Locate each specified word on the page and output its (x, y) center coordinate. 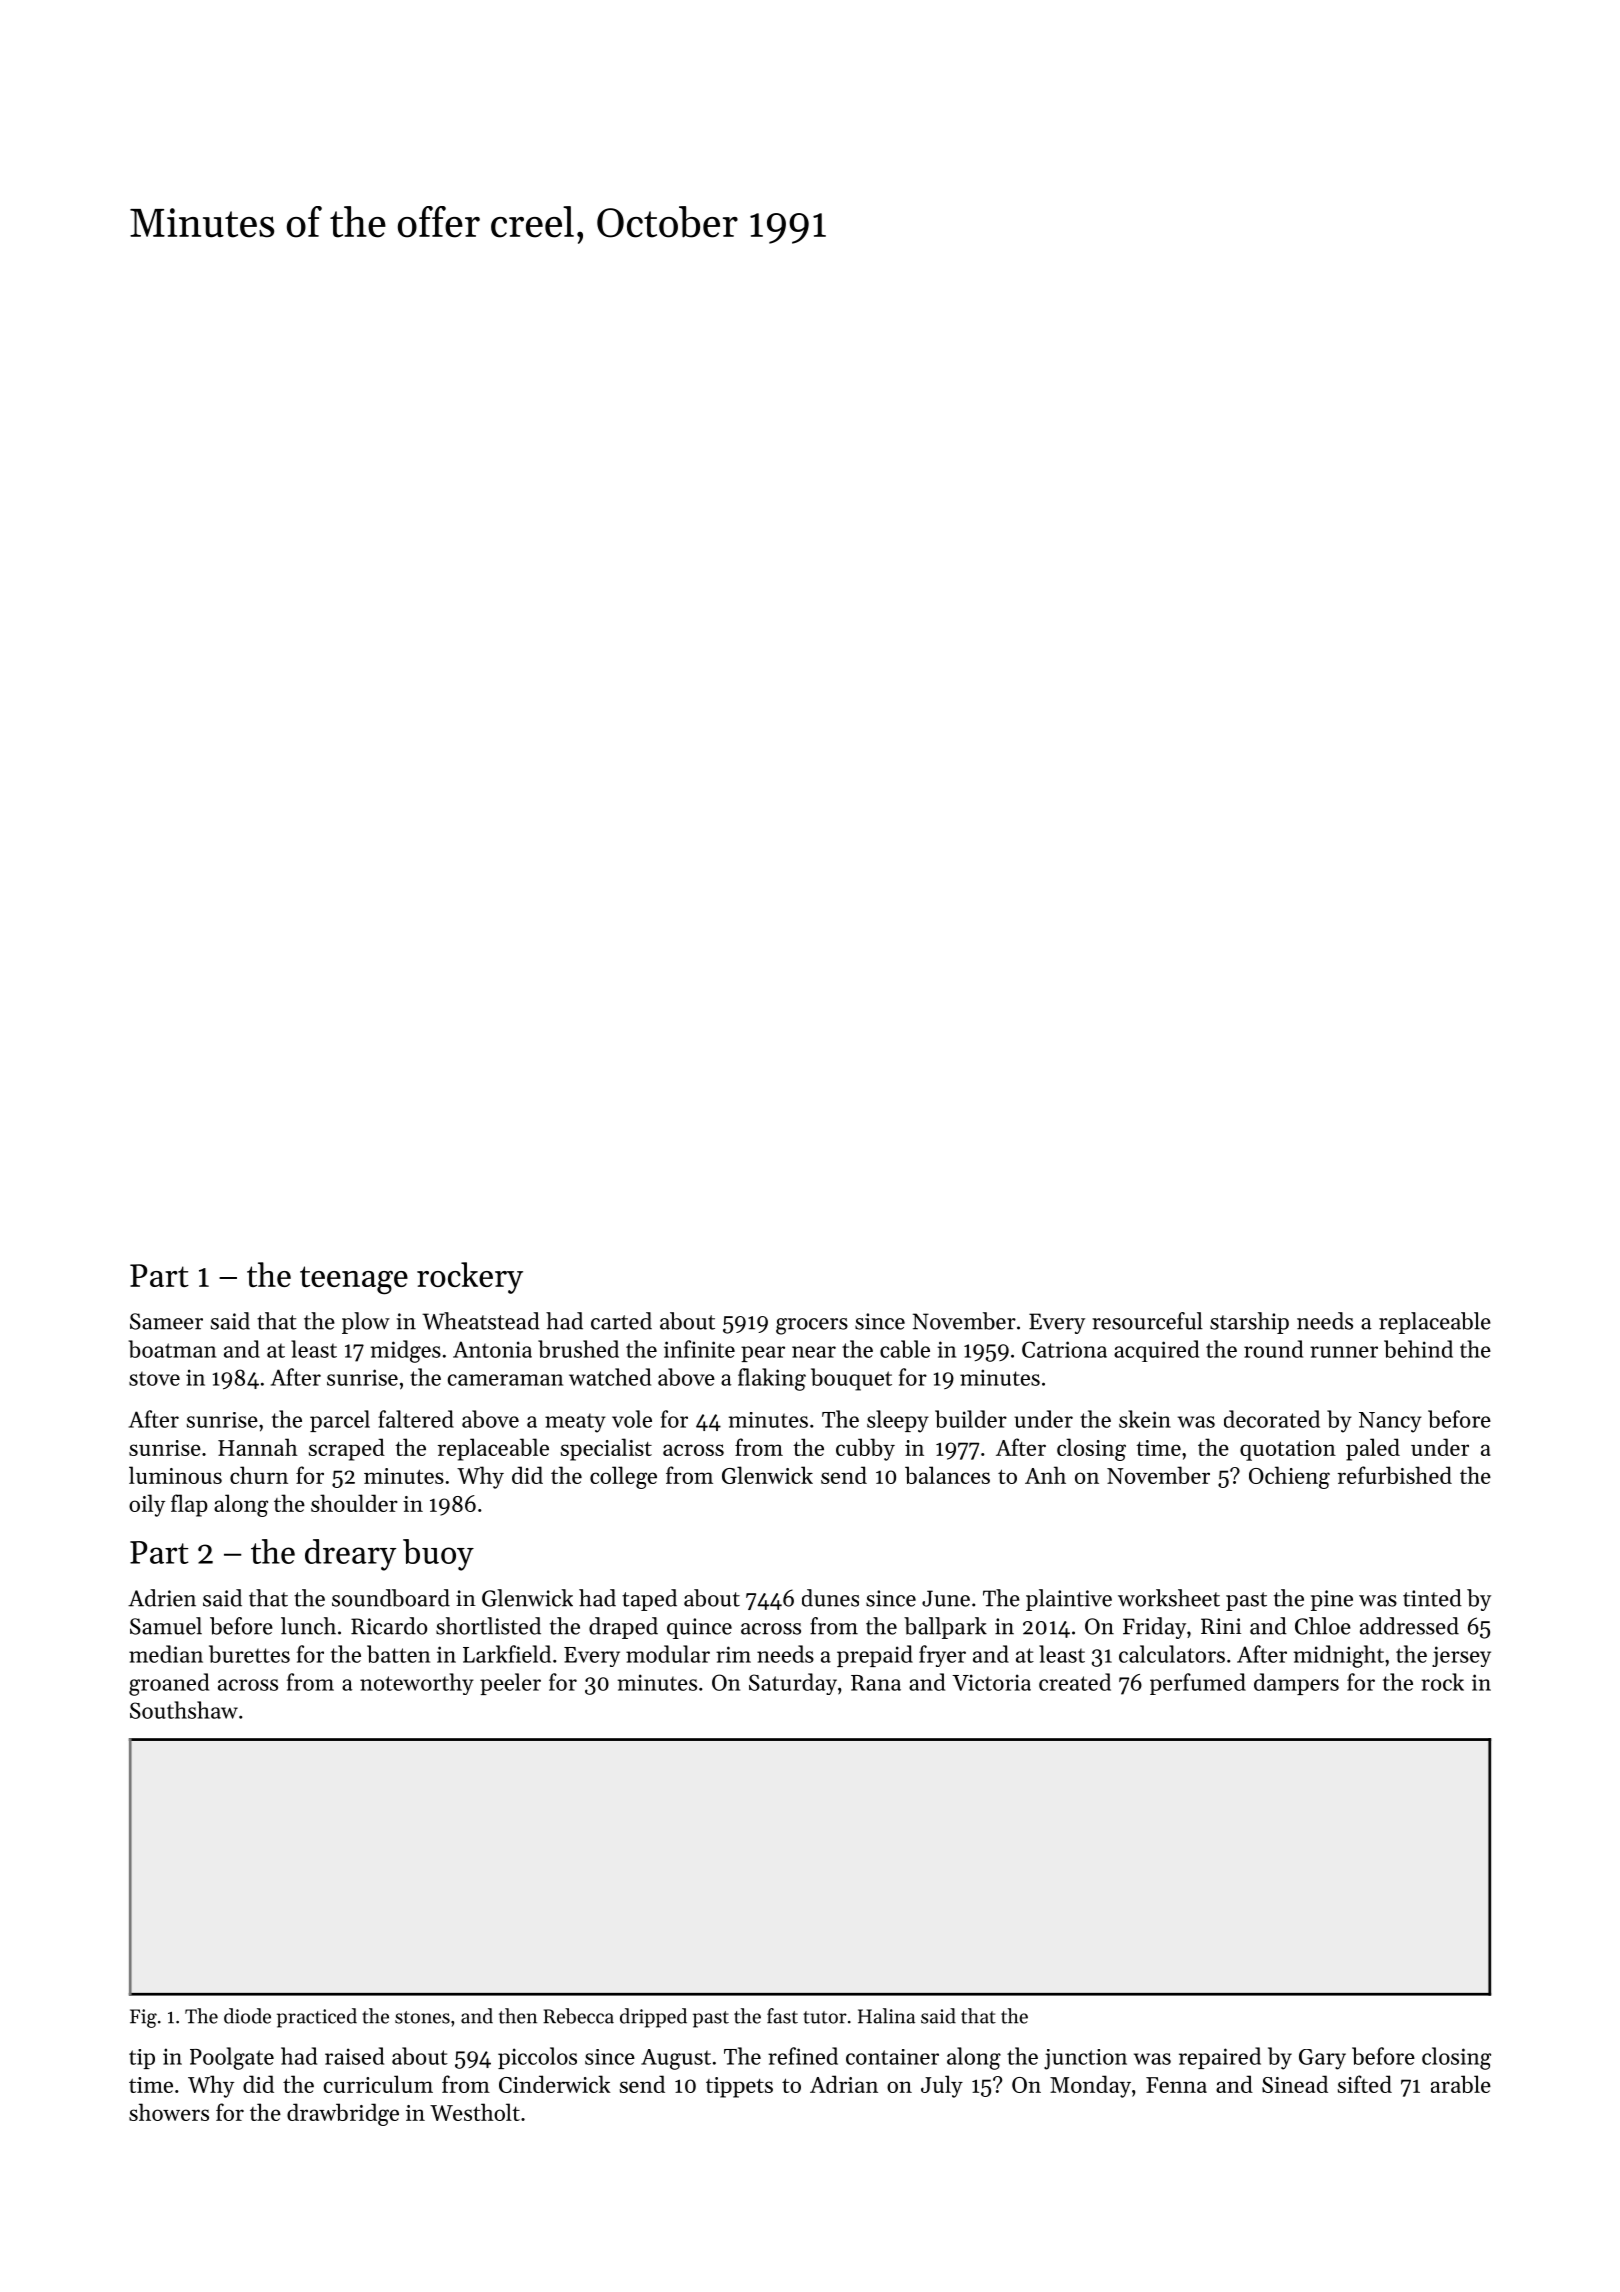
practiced (317, 2018)
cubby (865, 1449)
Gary (1322, 2059)
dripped (653, 2018)
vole (632, 1419)
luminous (175, 1475)
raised (354, 2056)
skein (1145, 1419)
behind (1418, 1349)
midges (405, 1351)
